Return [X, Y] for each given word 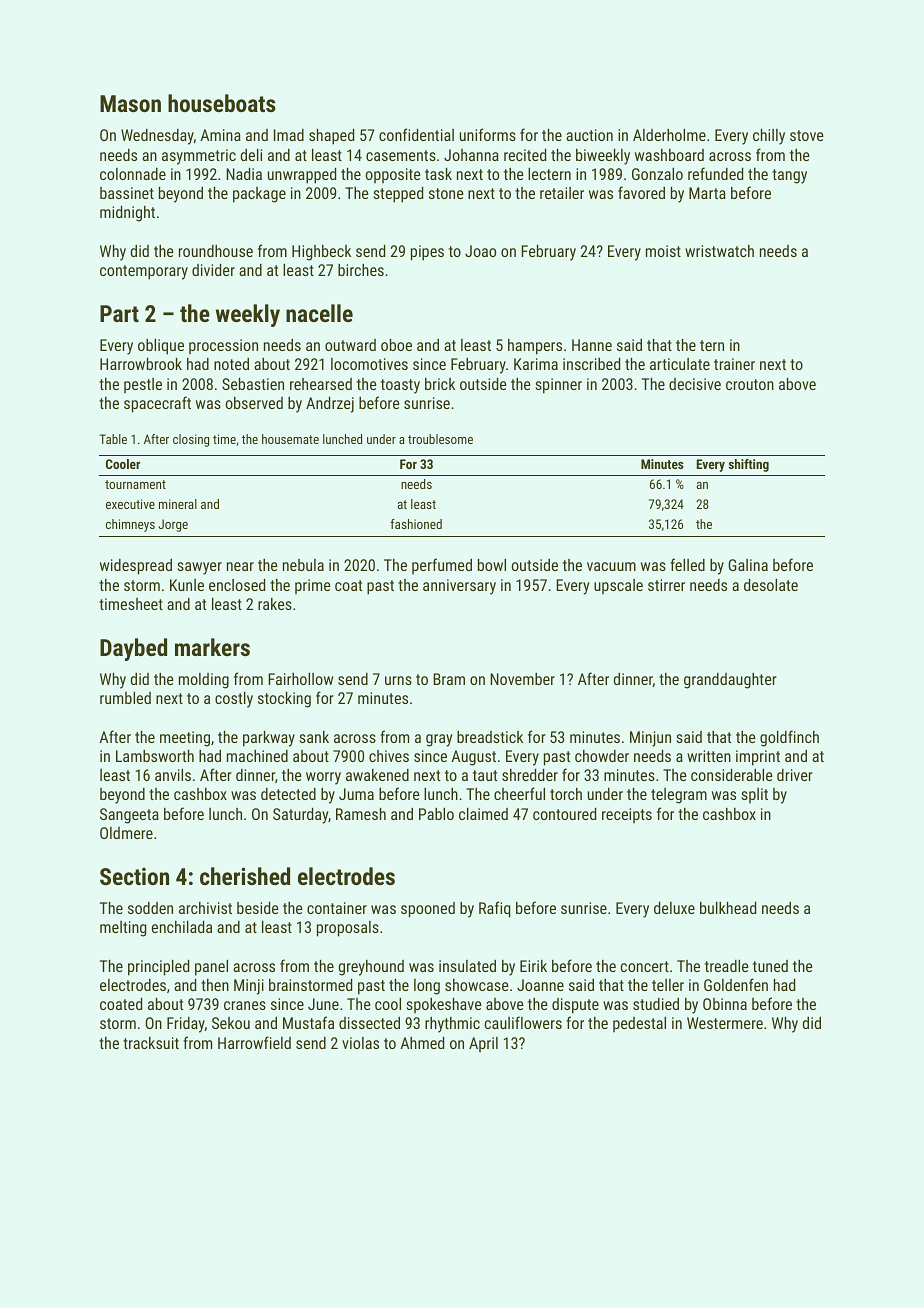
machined [257, 756]
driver [795, 775]
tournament [135, 484]
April [483, 1044]
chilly [769, 137]
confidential [416, 134]
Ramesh [361, 814]
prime [313, 586]
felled [687, 564]
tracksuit [151, 1043]
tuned [770, 966]
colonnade [133, 174]
